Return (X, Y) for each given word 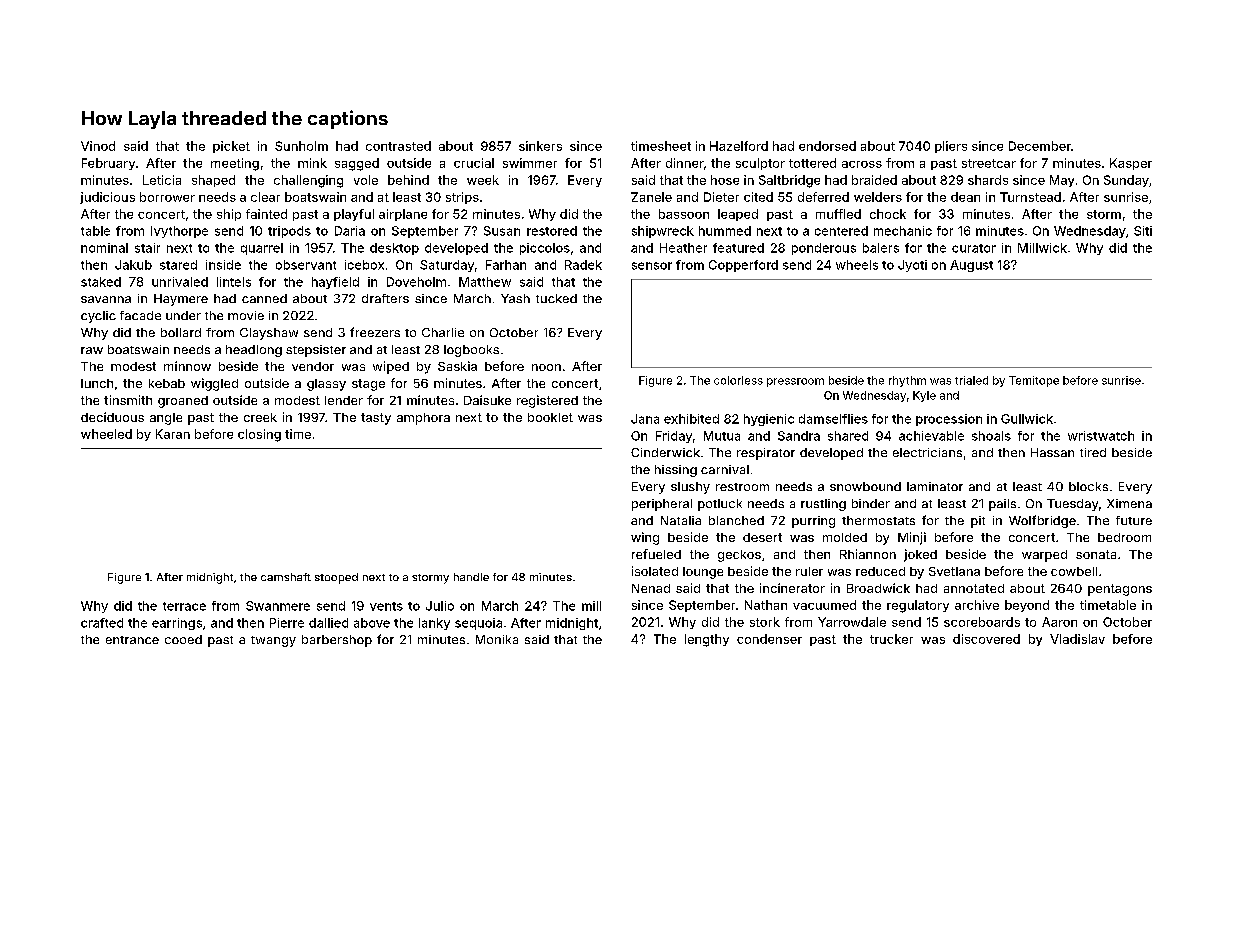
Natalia (681, 520)
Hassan (1052, 452)
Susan (502, 231)
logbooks (471, 351)
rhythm (907, 381)
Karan (173, 434)
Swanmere (278, 606)
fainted (266, 214)
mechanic (903, 231)
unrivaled (180, 282)
